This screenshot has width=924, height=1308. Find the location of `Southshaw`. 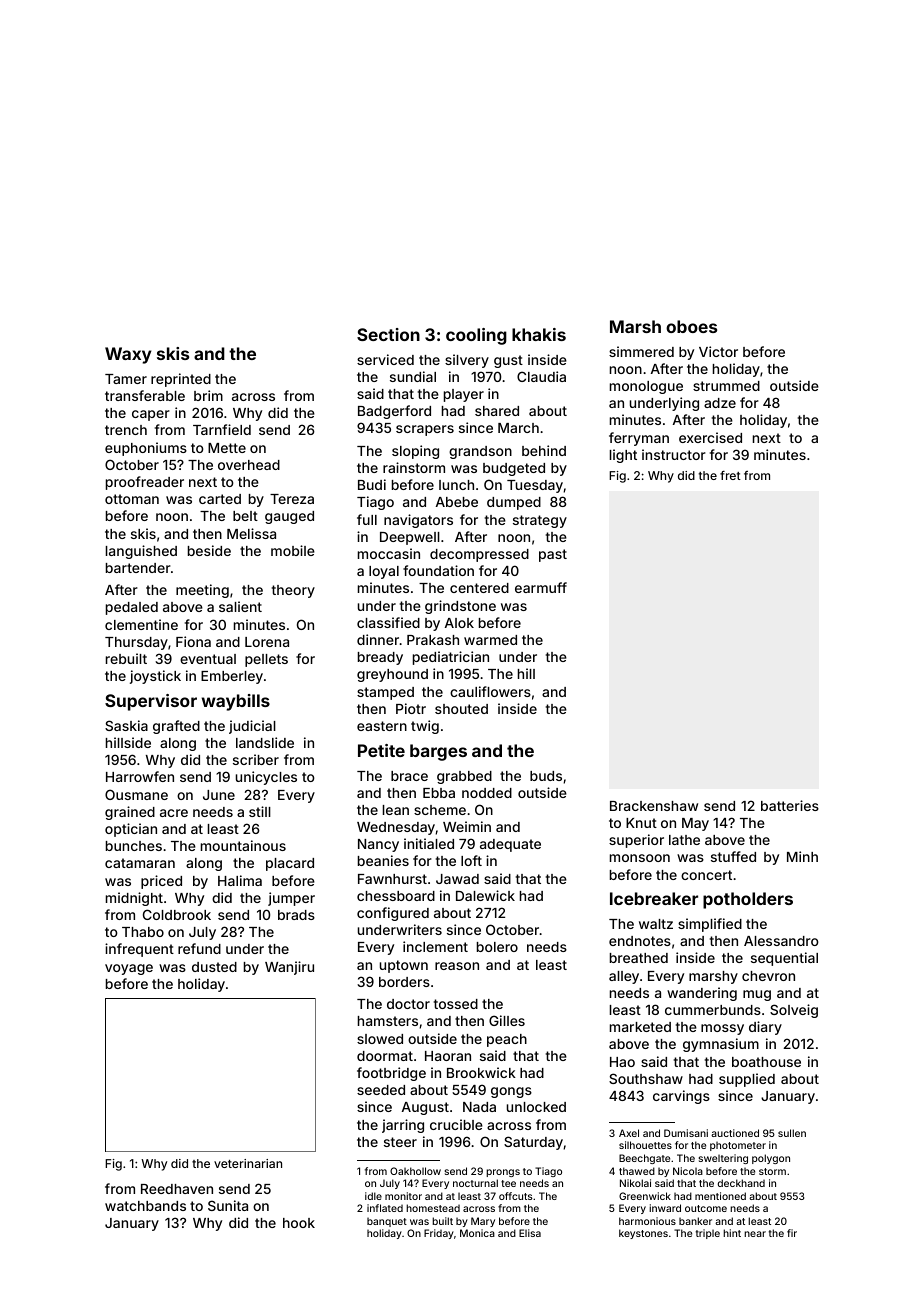

Southshaw is located at coordinates (646, 1078).
